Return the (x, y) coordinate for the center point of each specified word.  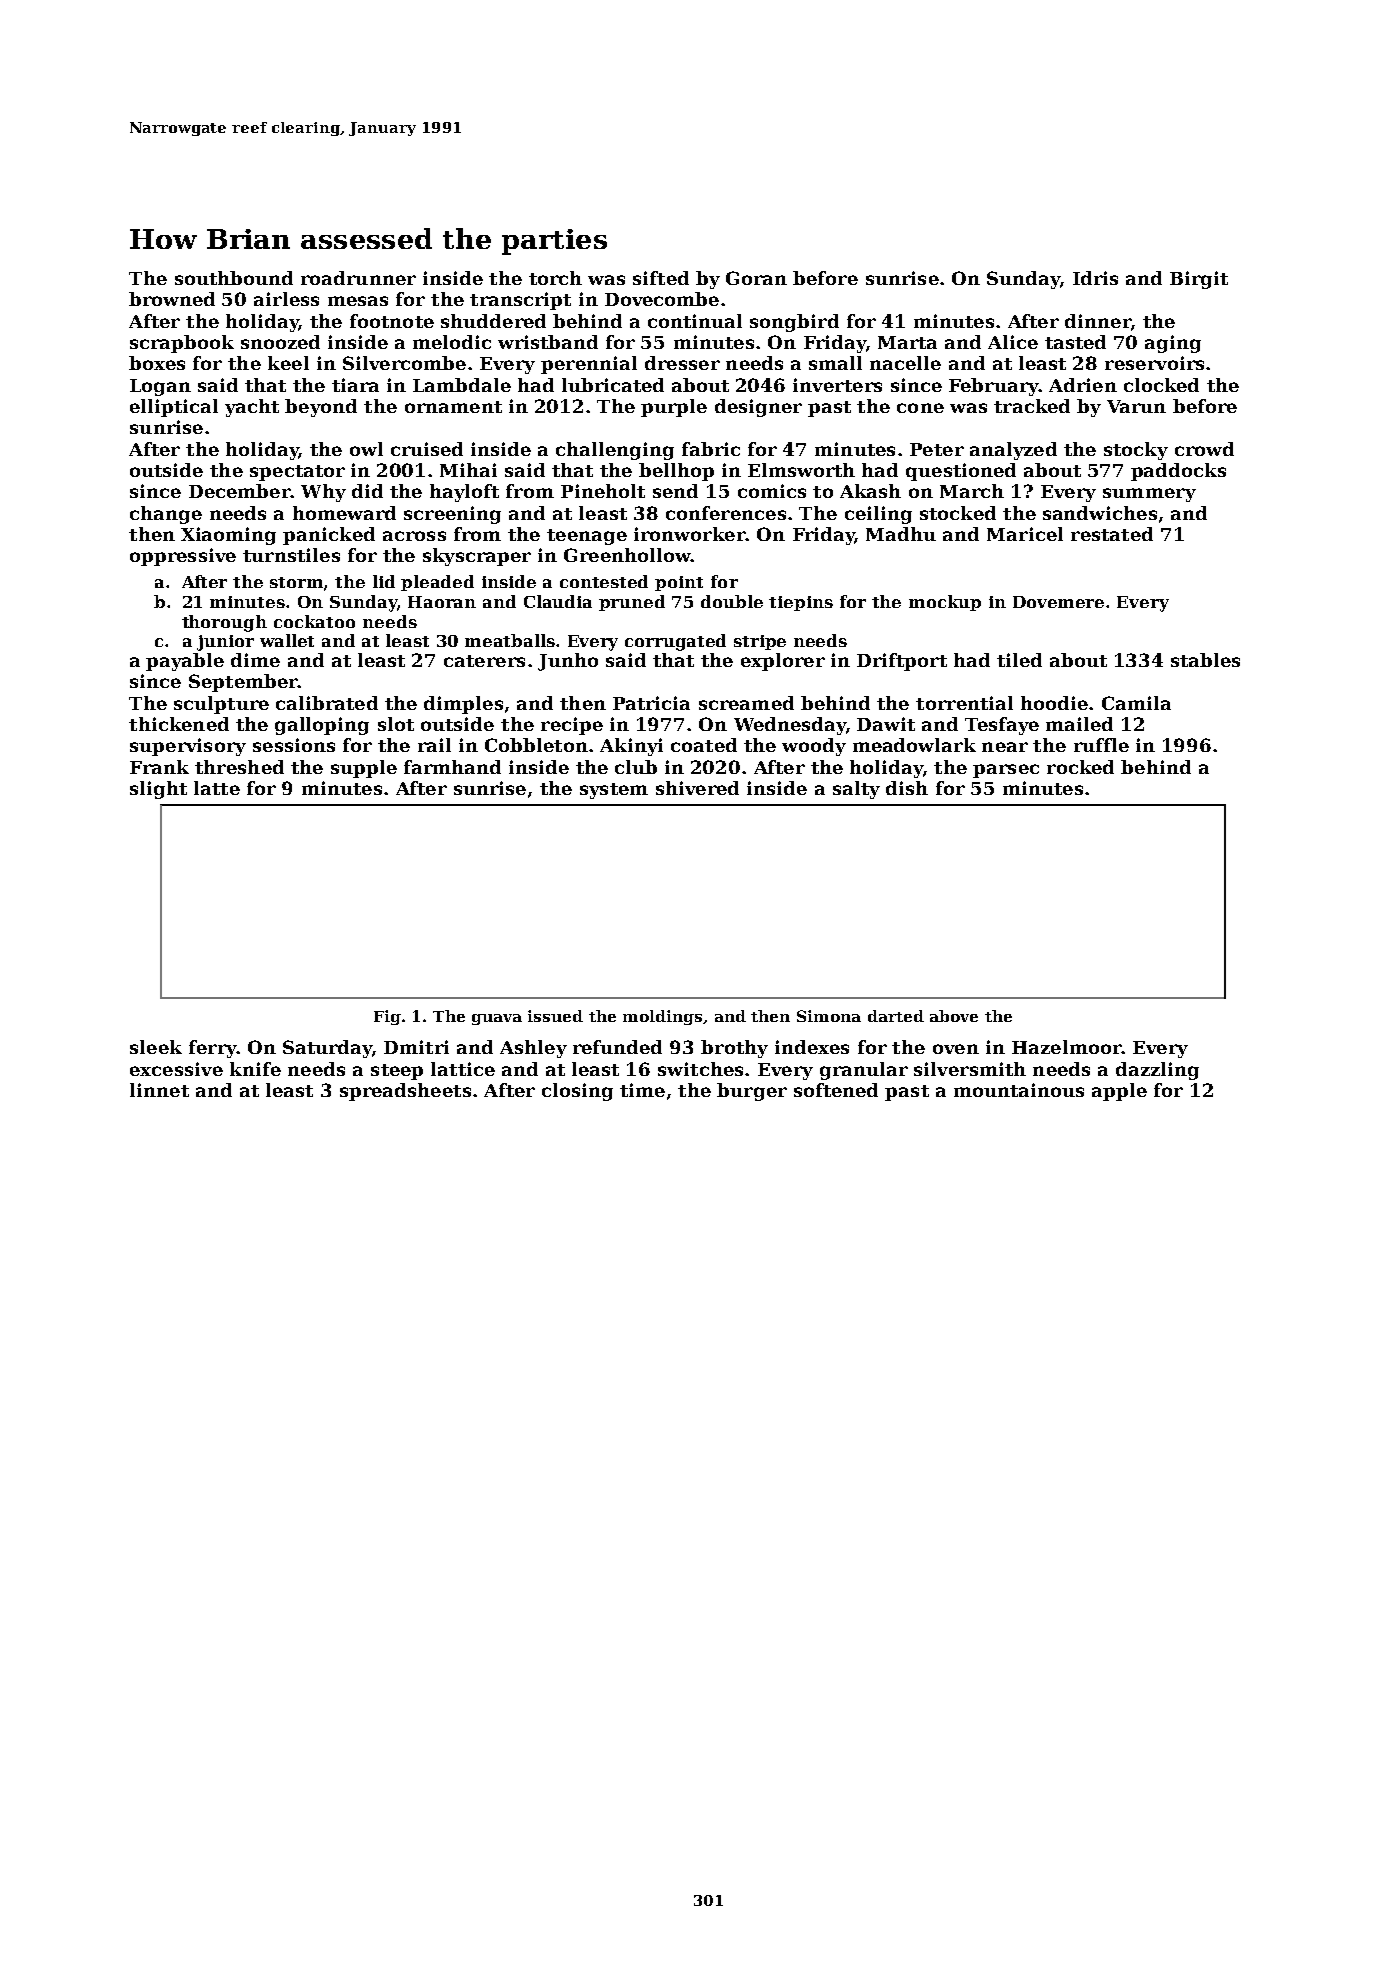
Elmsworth (801, 470)
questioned (961, 472)
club (636, 767)
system (614, 791)
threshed (239, 767)
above (954, 1016)
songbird (794, 323)
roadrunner (358, 278)
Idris (1095, 278)
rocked (1080, 767)
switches (700, 1069)
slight (158, 790)
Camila (1136, 703)
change (166, 515)
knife (255, 1069)
